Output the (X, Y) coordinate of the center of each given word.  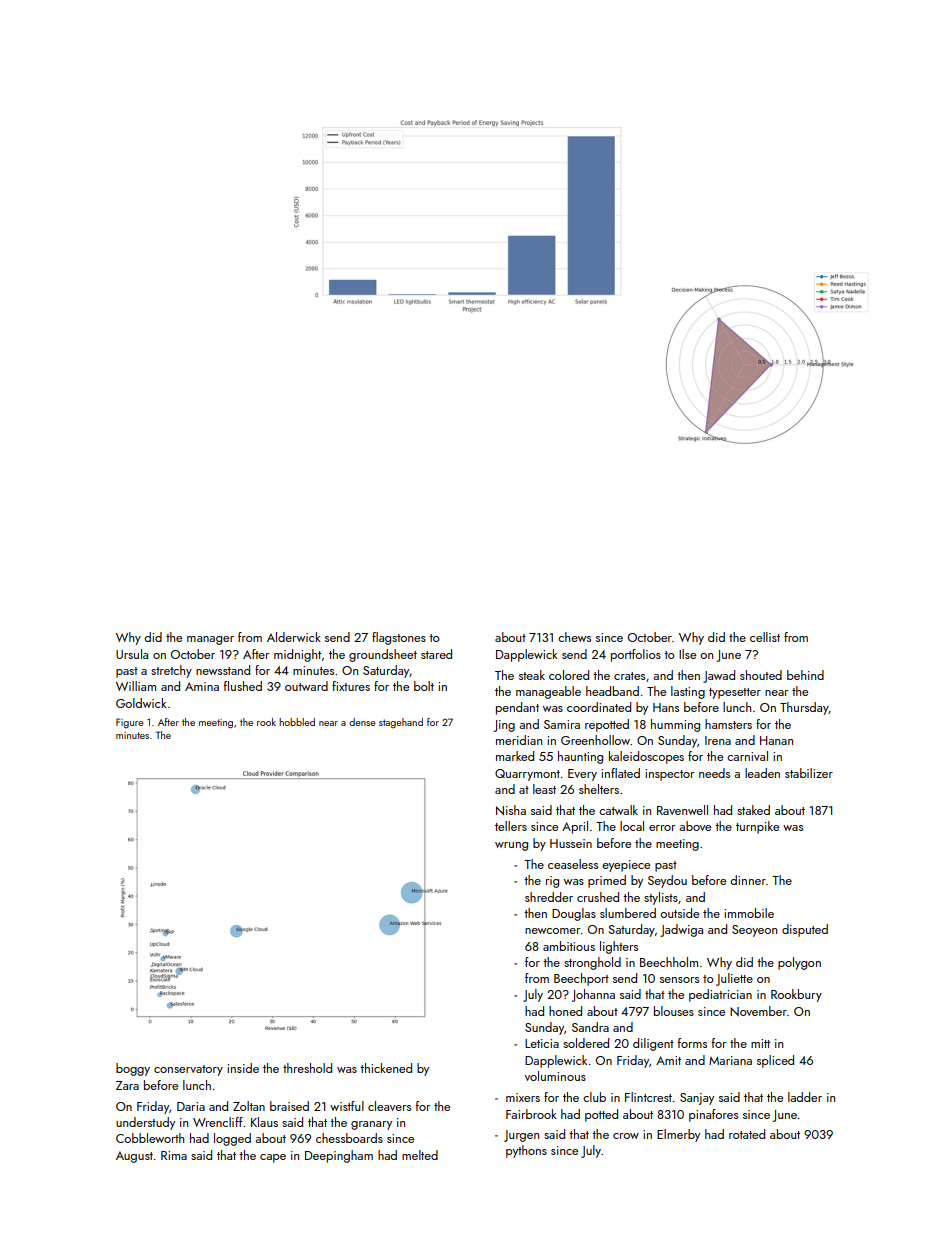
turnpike (757, 827)
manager (210, 640)
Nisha (511, 810)
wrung (511, 846)
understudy (145, 1123)
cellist (765, 637)
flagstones (399, 638)
